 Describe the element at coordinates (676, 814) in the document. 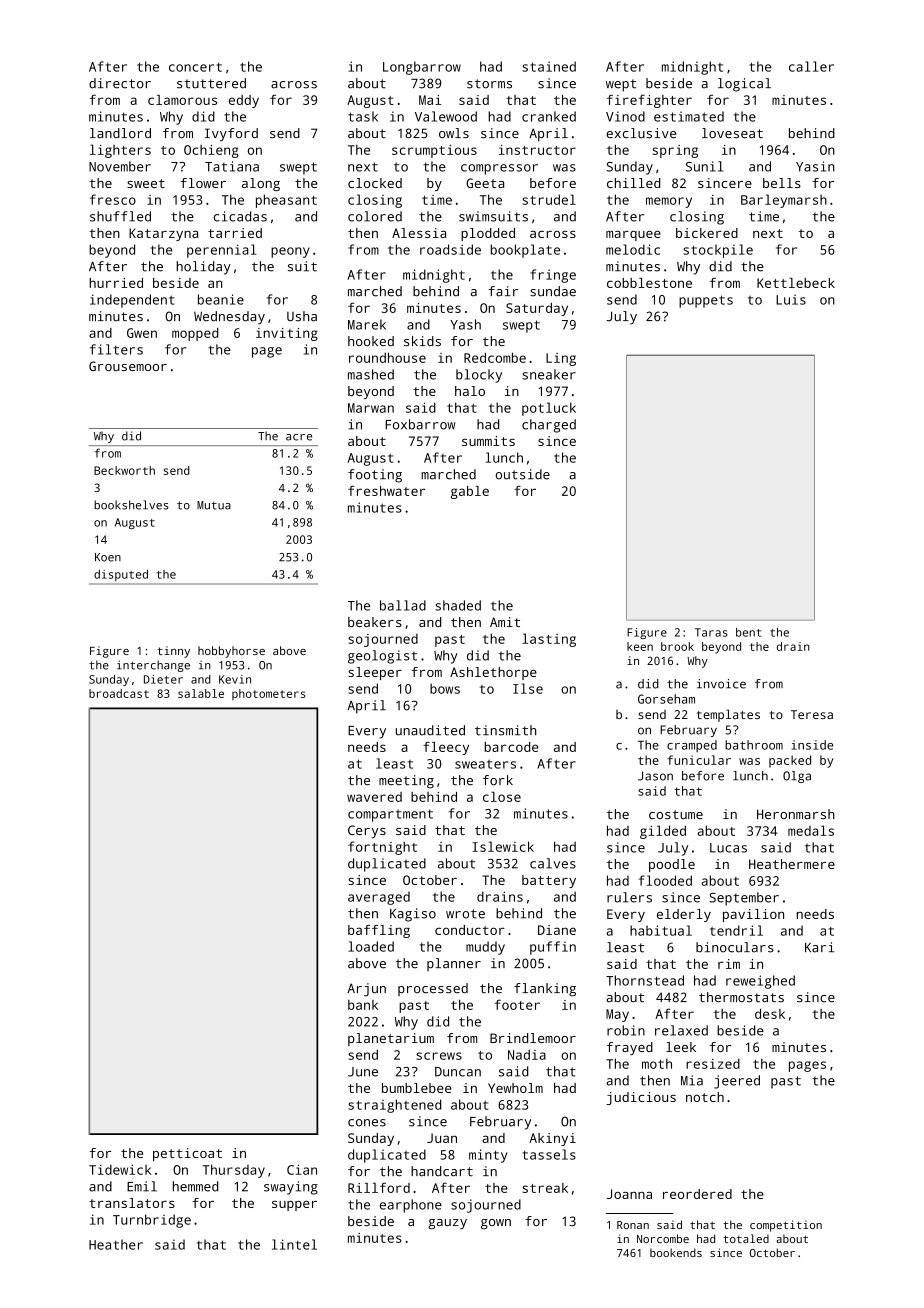

I see `costume` at that location.
